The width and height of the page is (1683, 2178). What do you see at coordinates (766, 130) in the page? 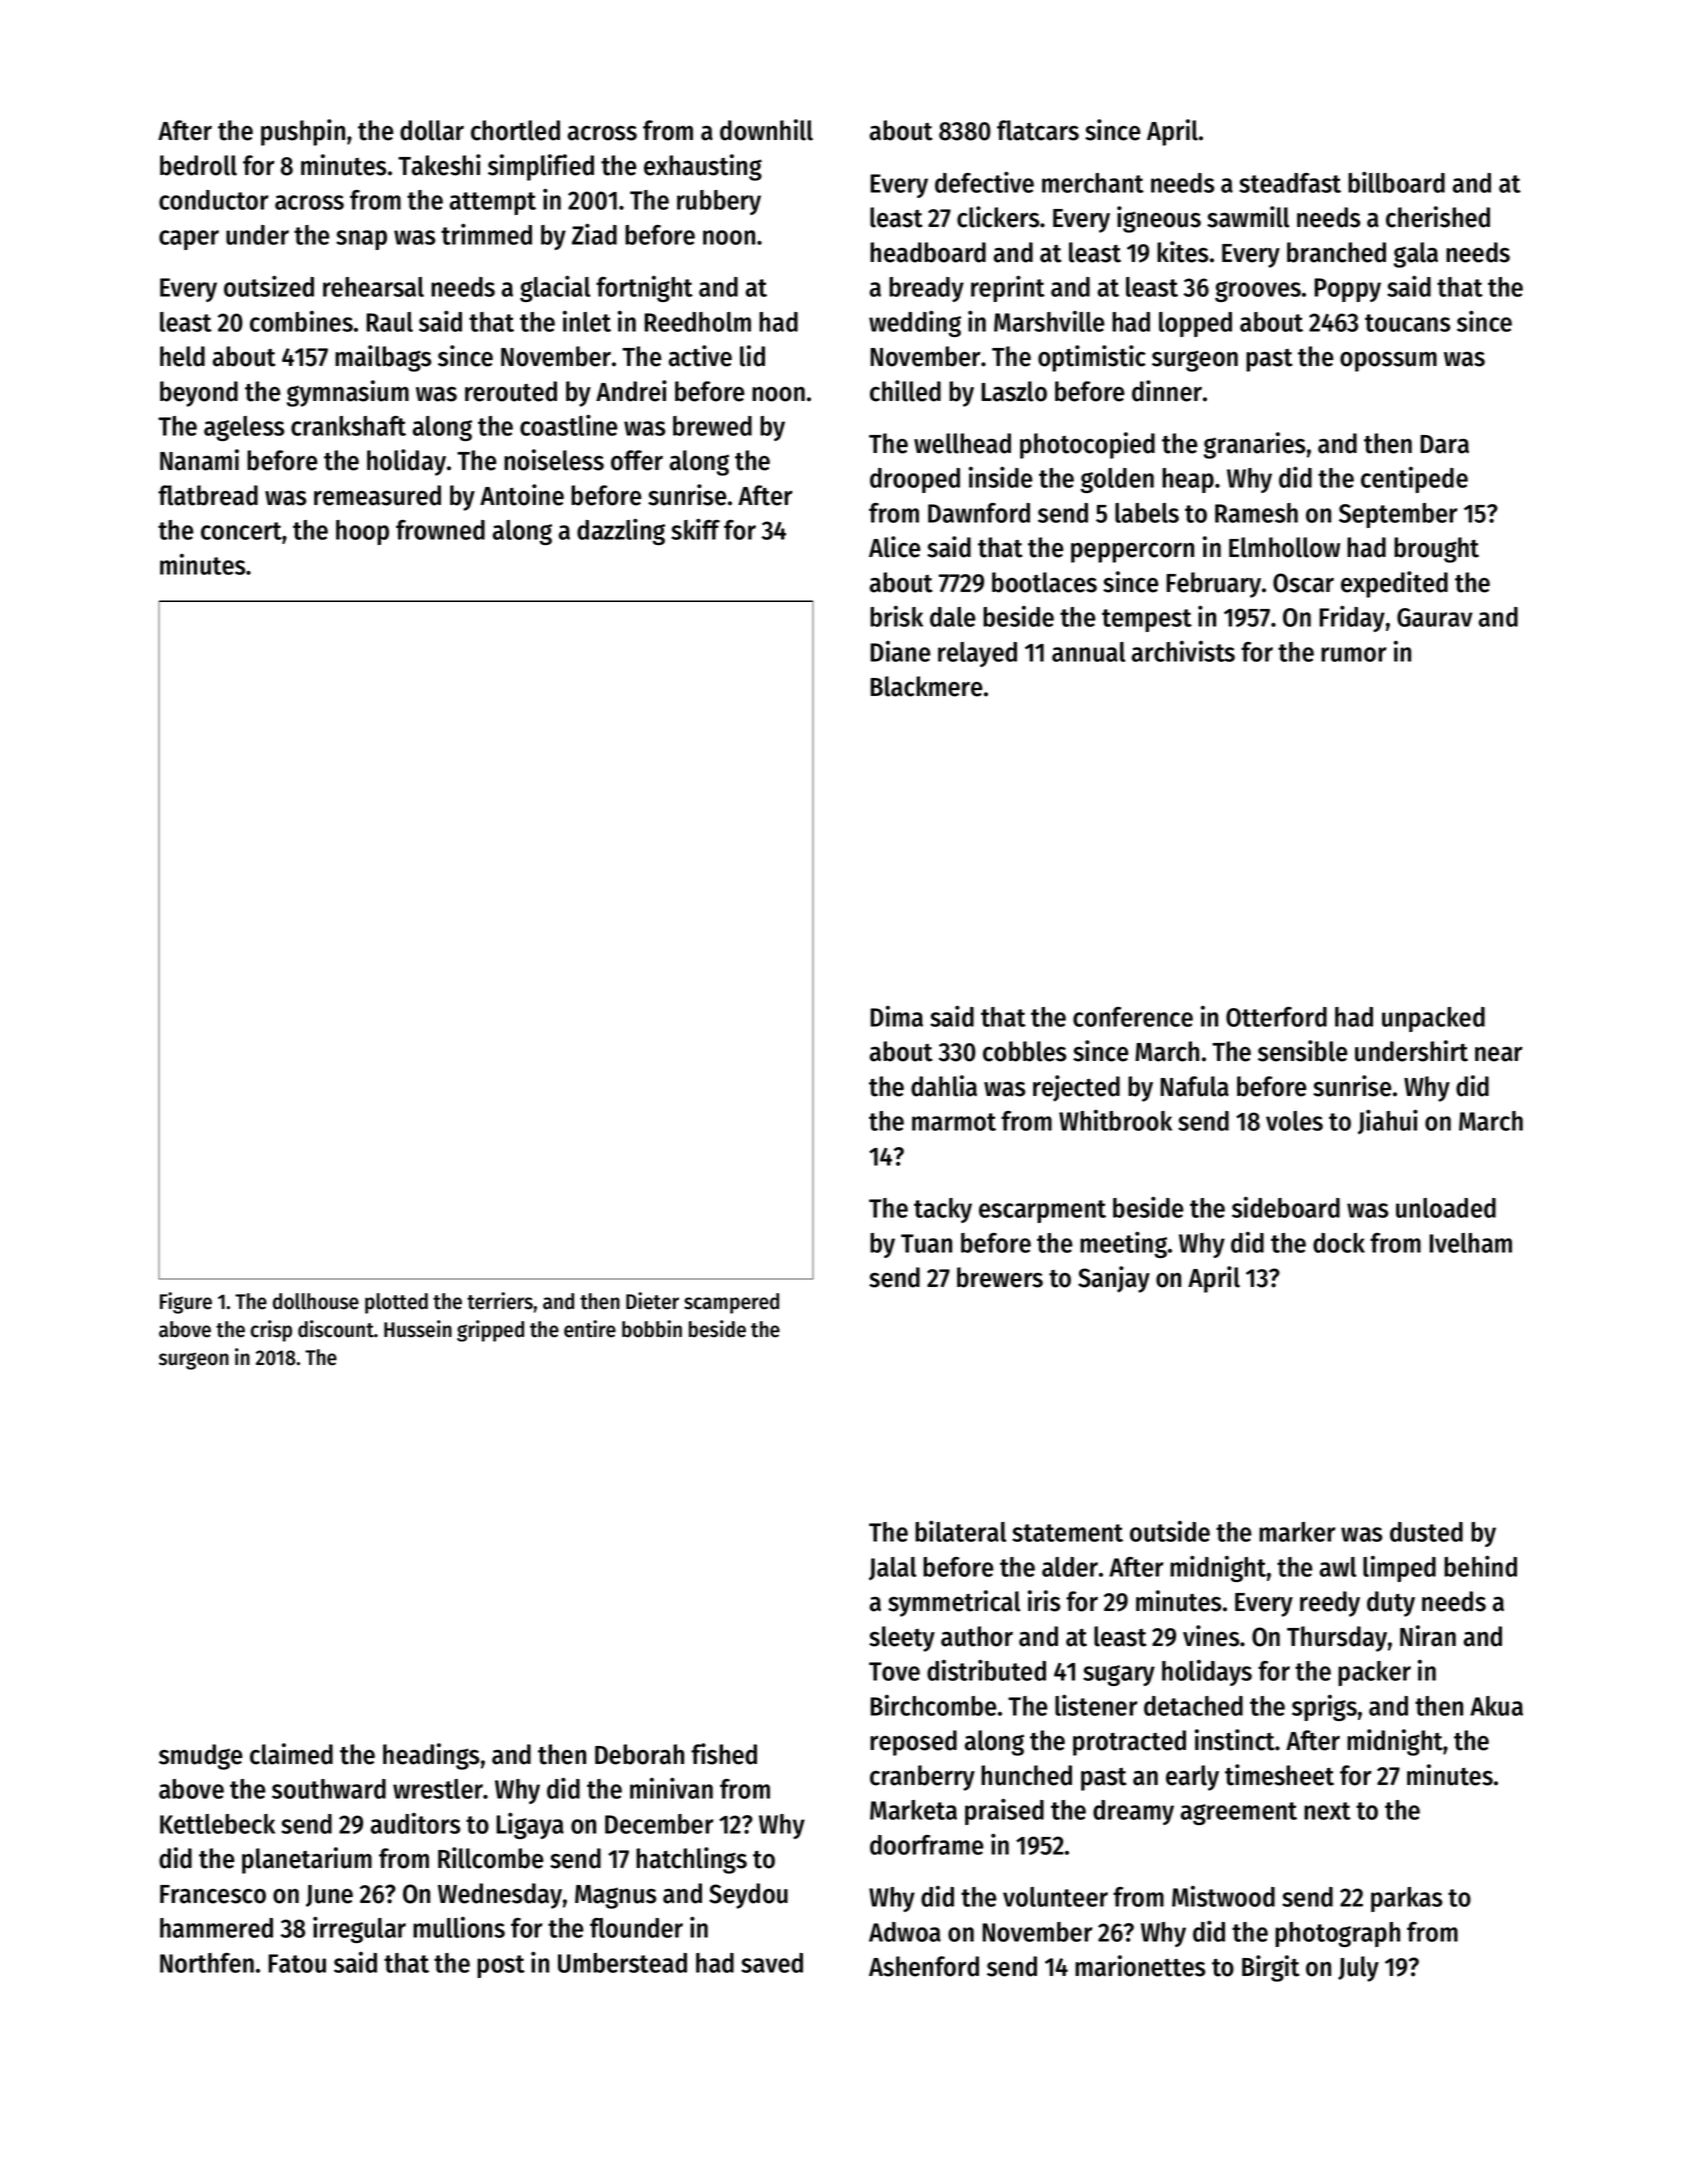
I see `downhill` at bounding box center [766, 130].
